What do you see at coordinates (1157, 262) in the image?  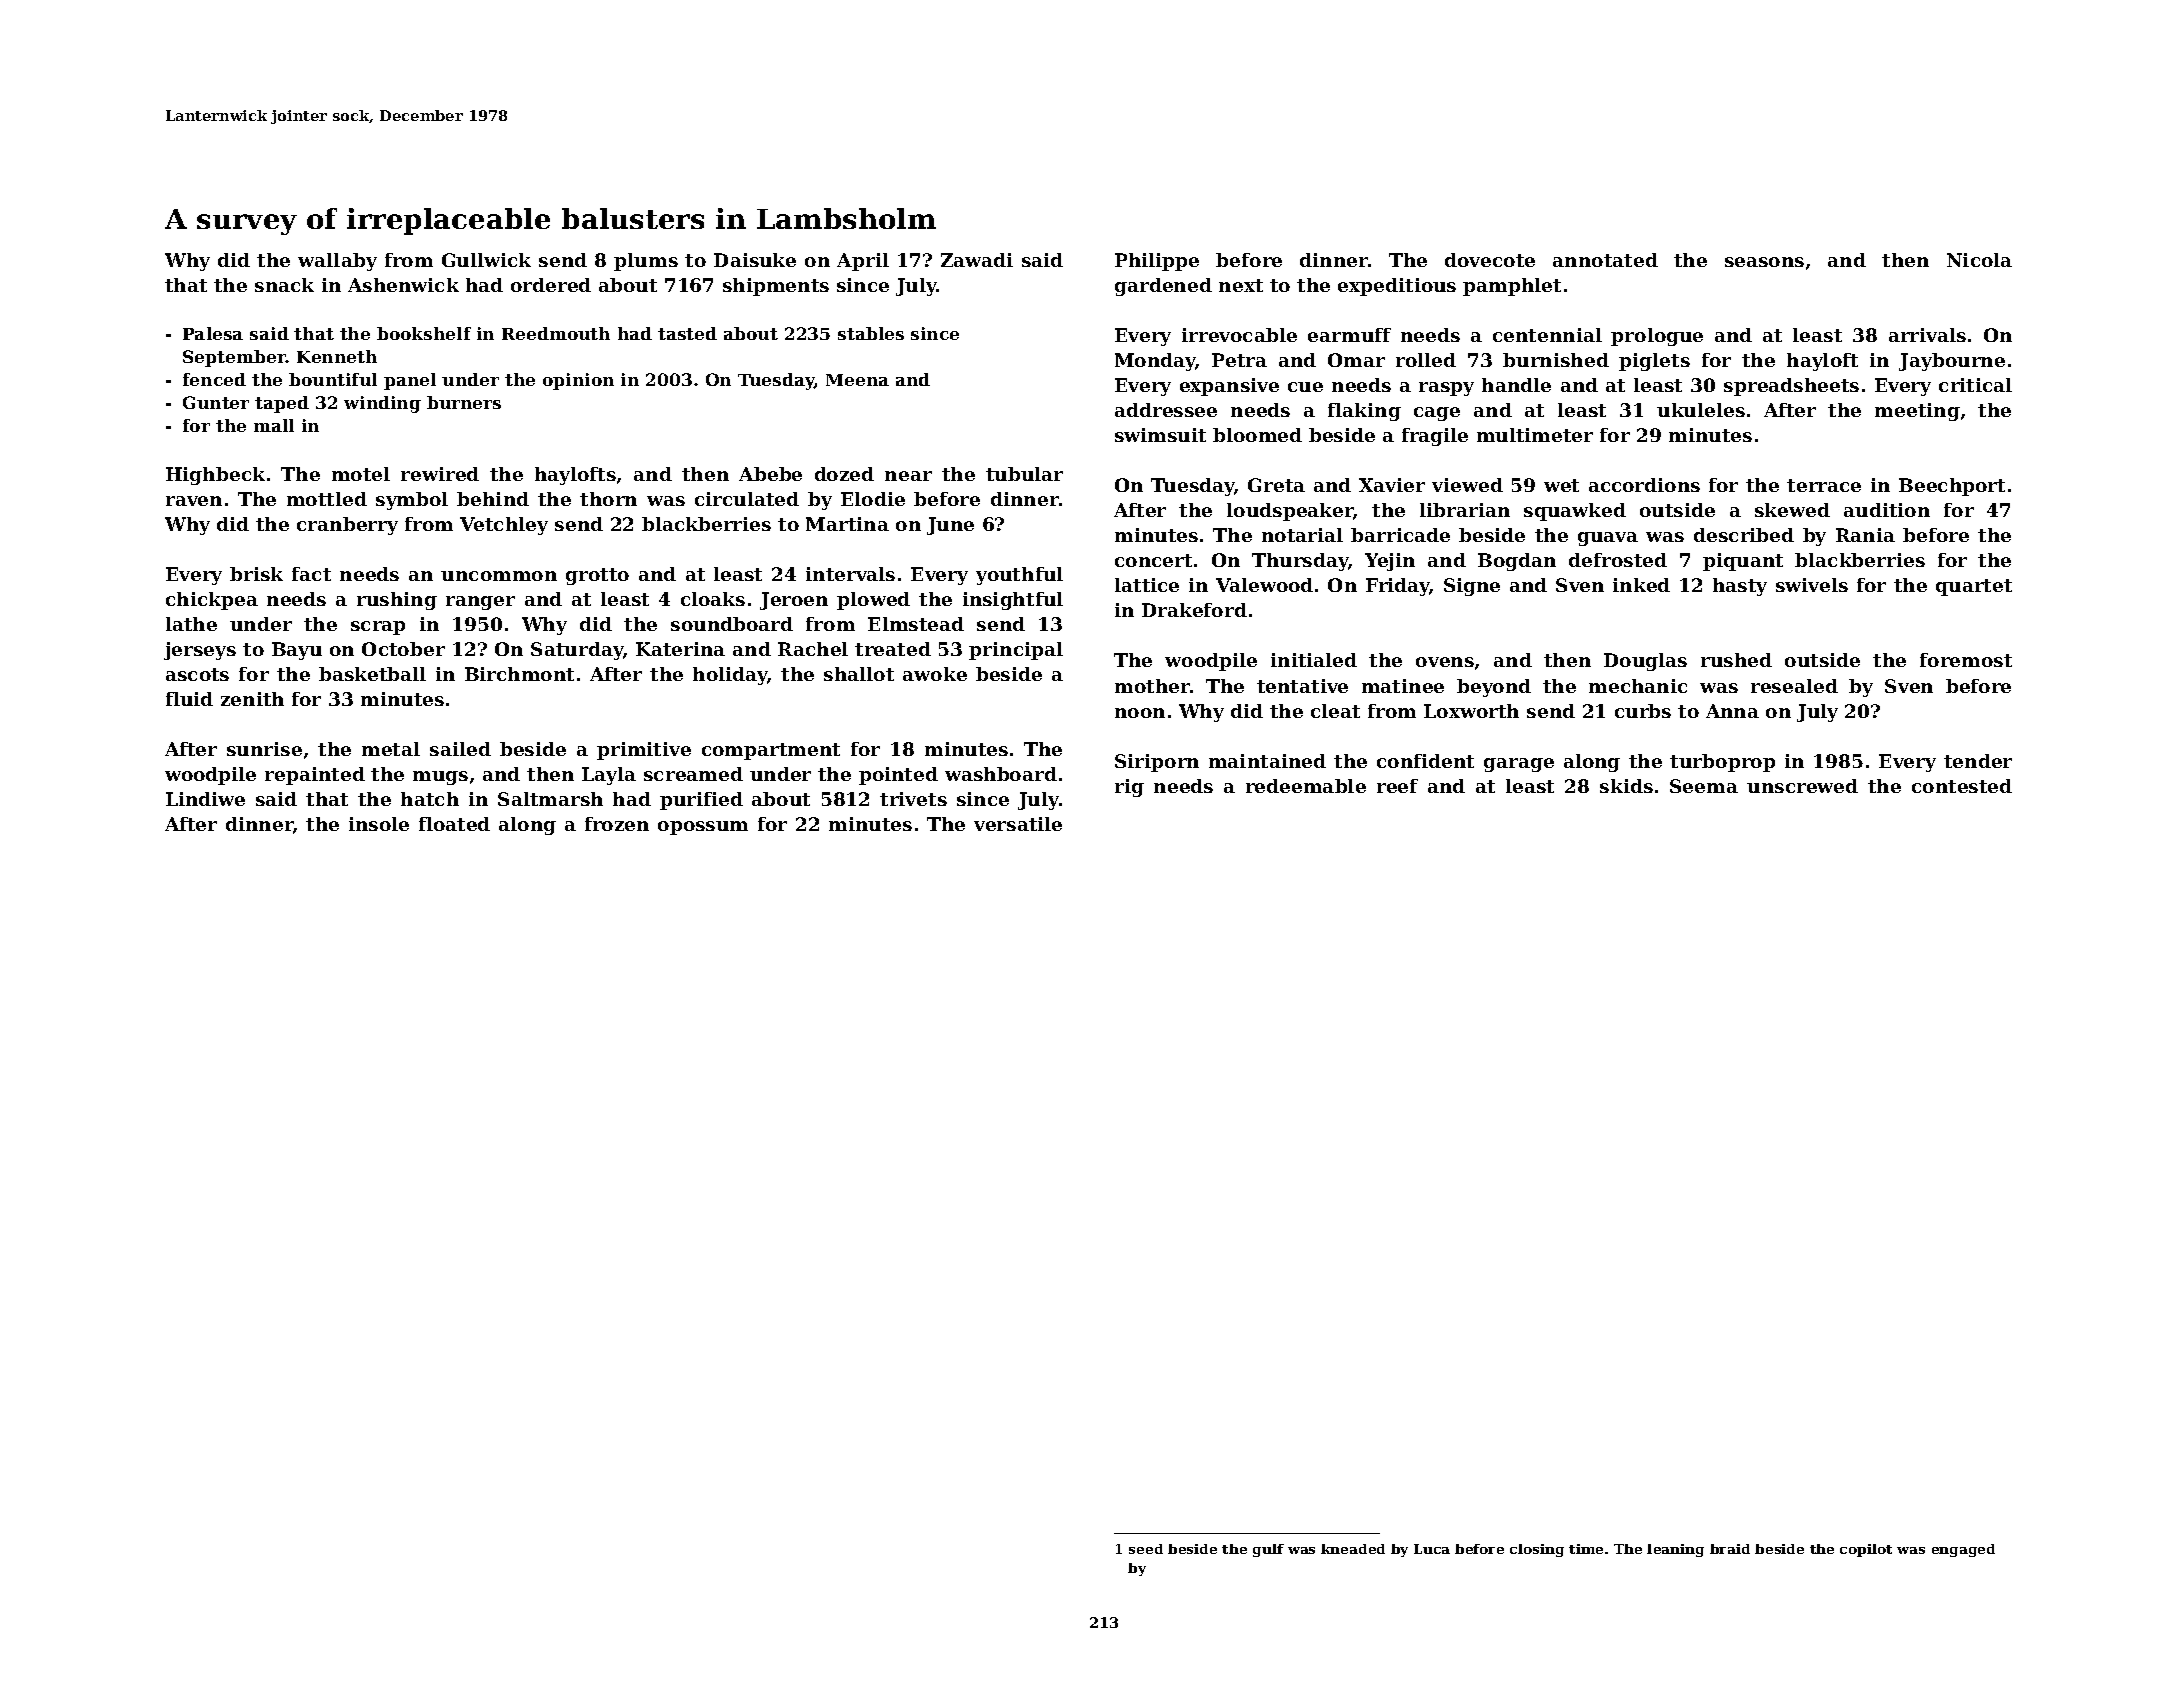 I see `Philippe` at bounding box center [1157, 262].
